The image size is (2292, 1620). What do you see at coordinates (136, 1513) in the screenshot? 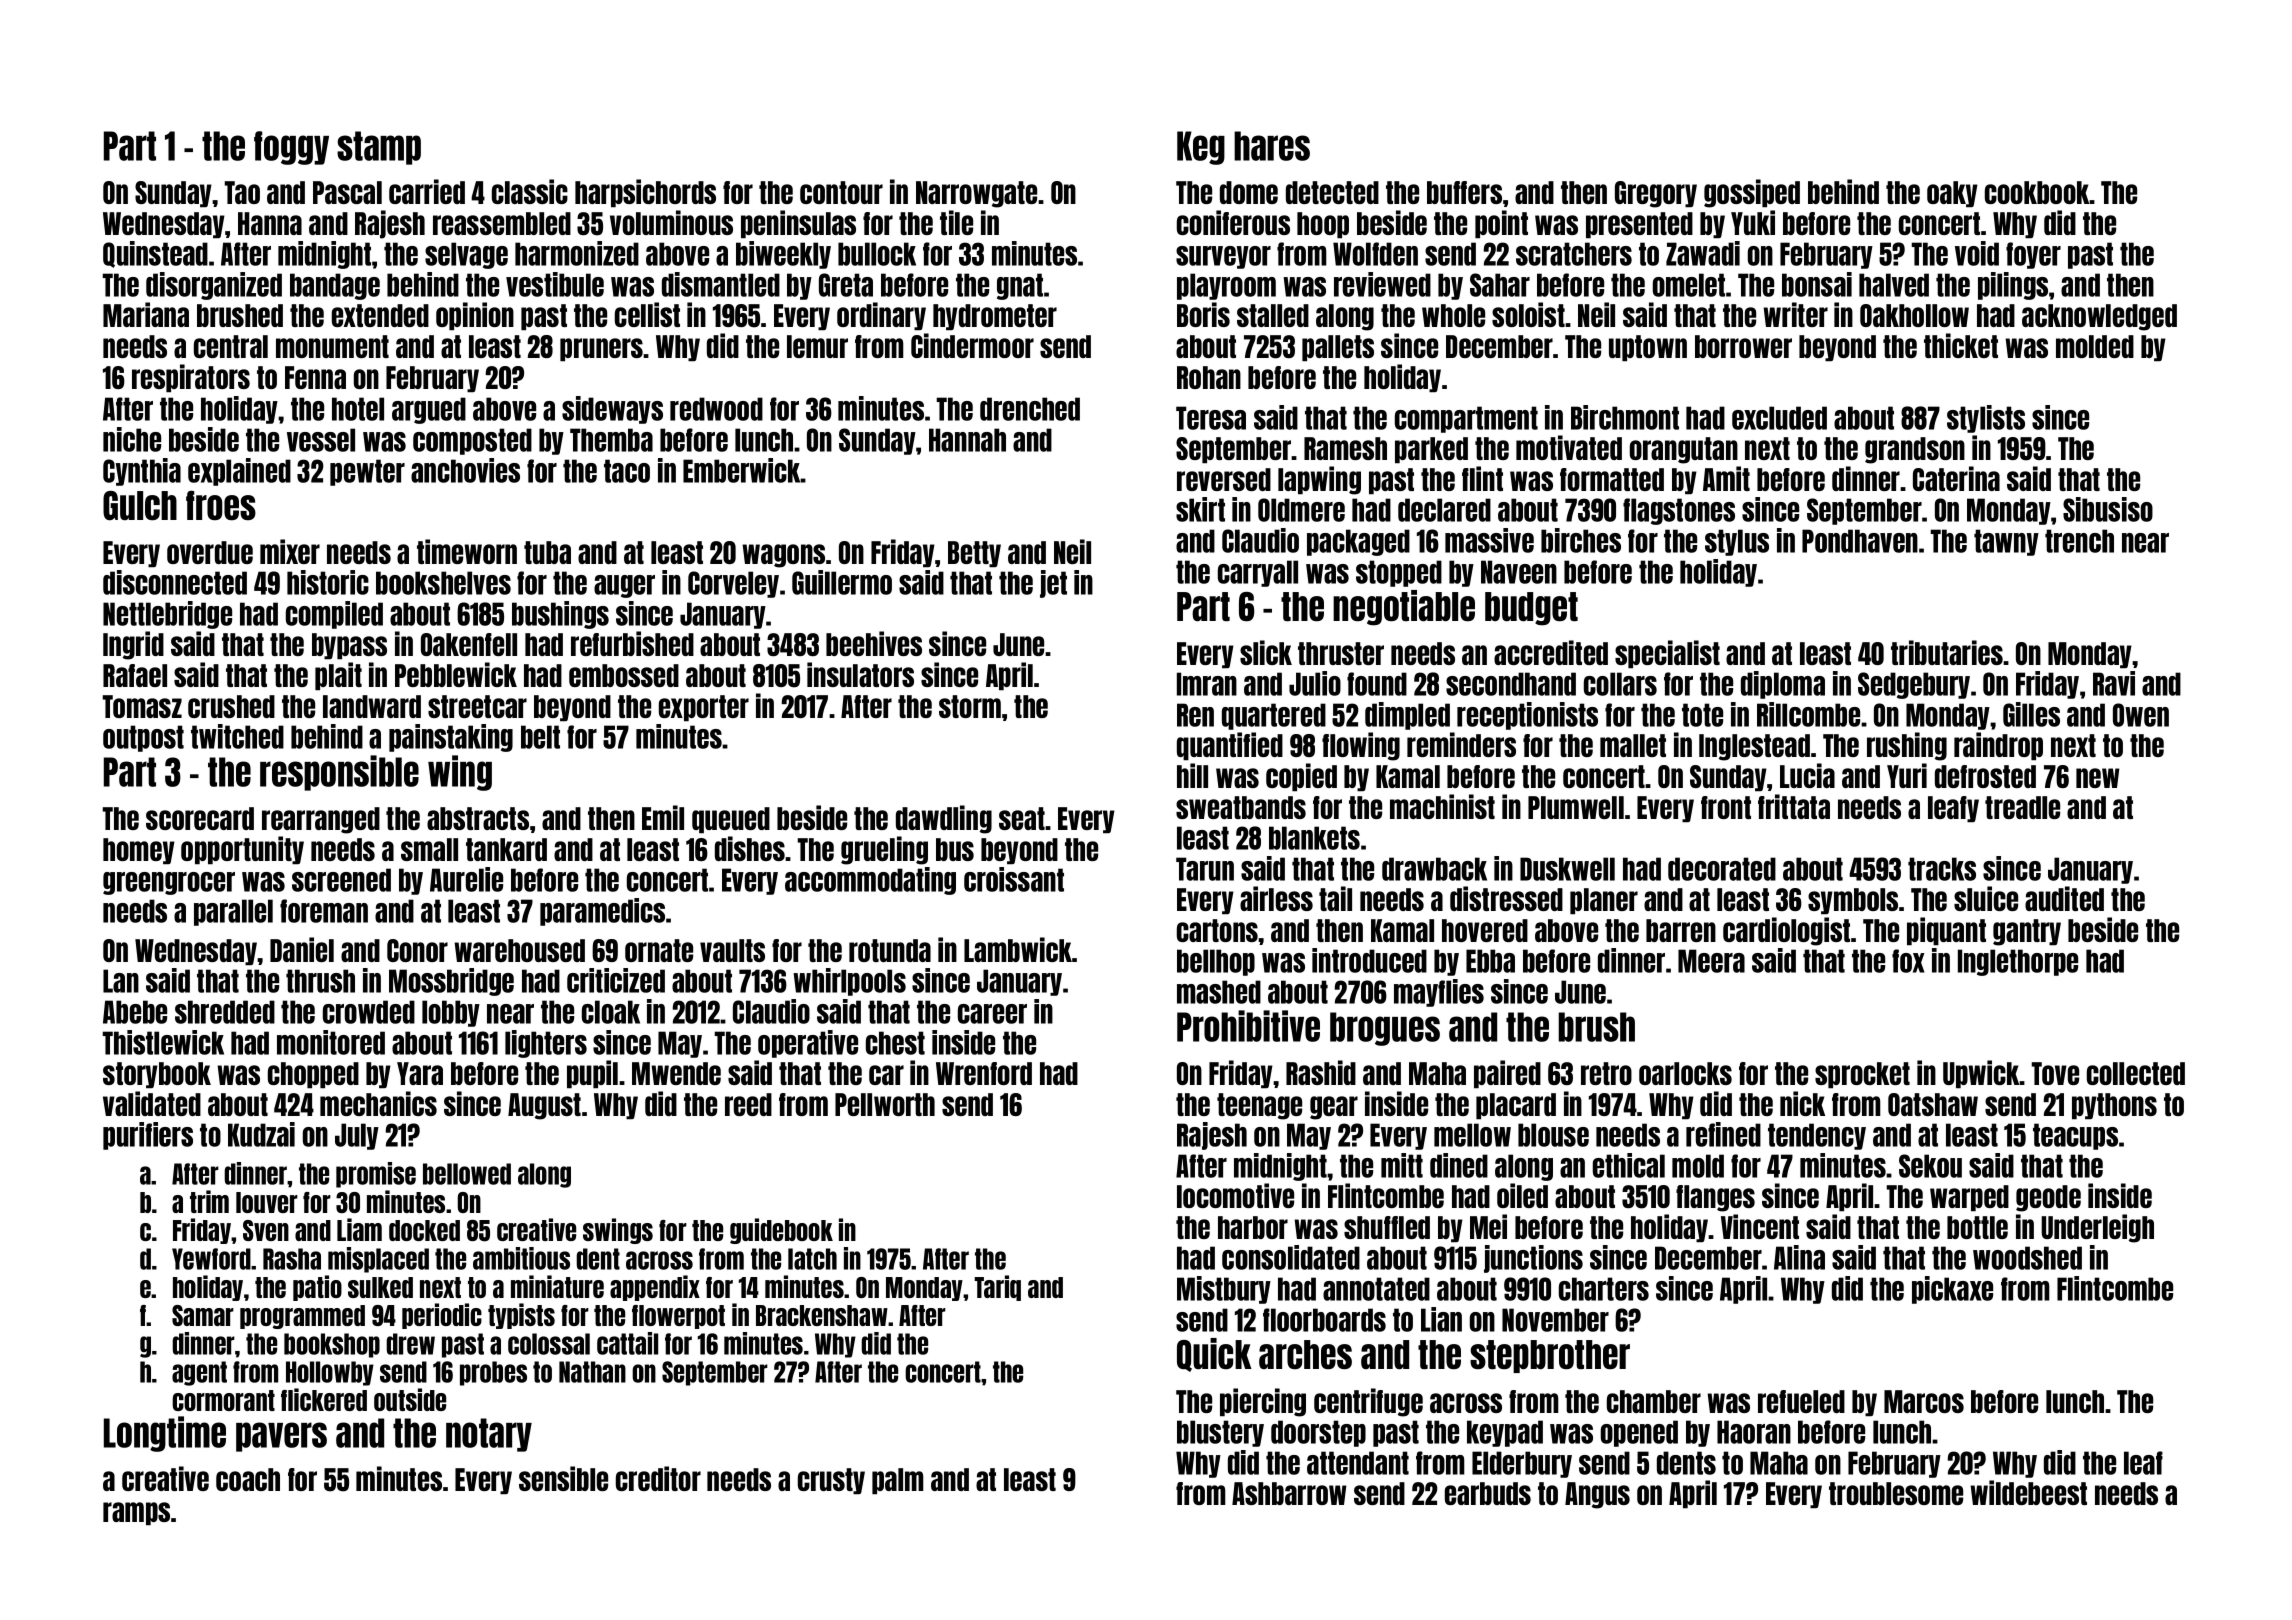
I see `ramps` at bounding box center [136, 1513].
